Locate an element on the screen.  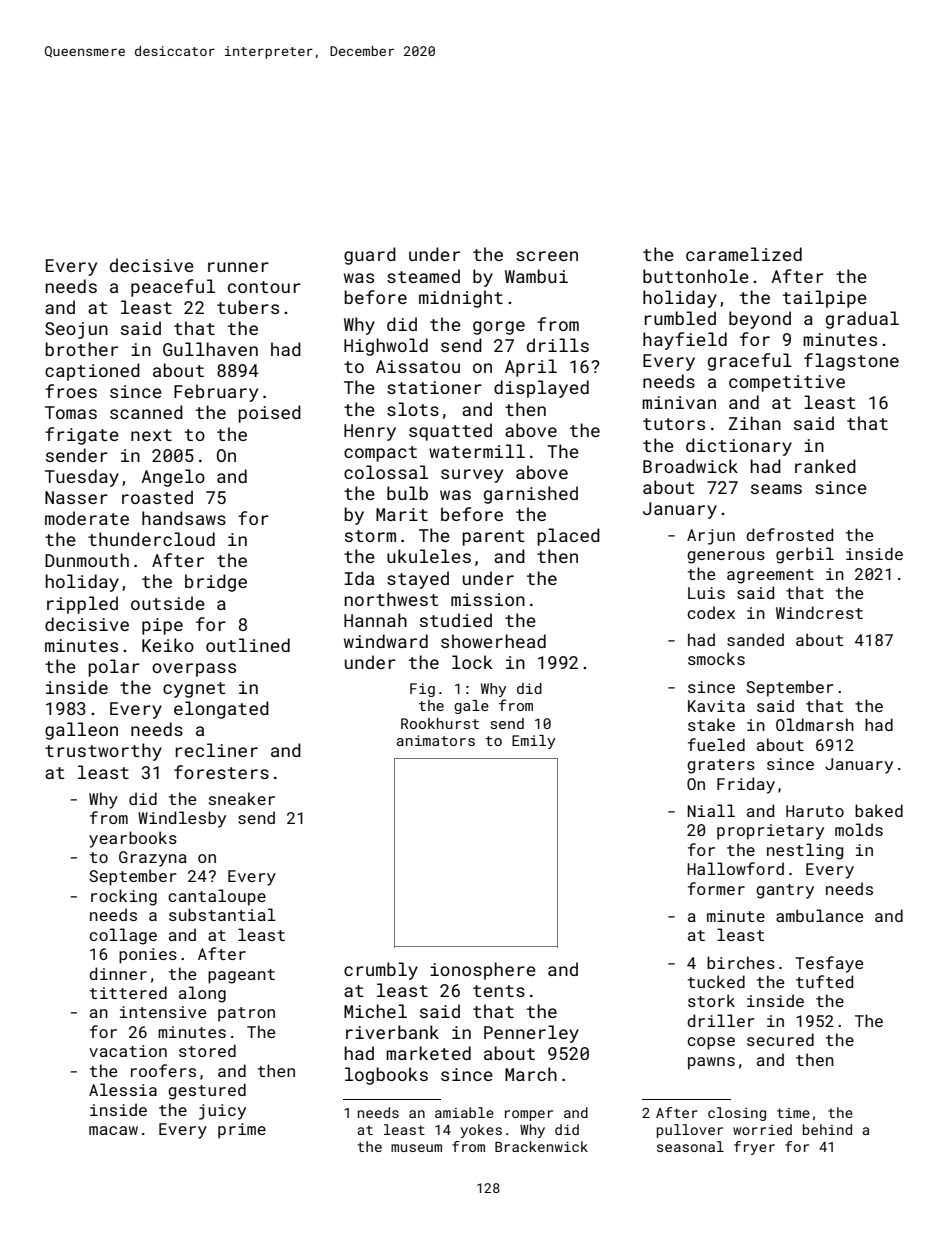
Fig is located at coordinates (422, 690).
